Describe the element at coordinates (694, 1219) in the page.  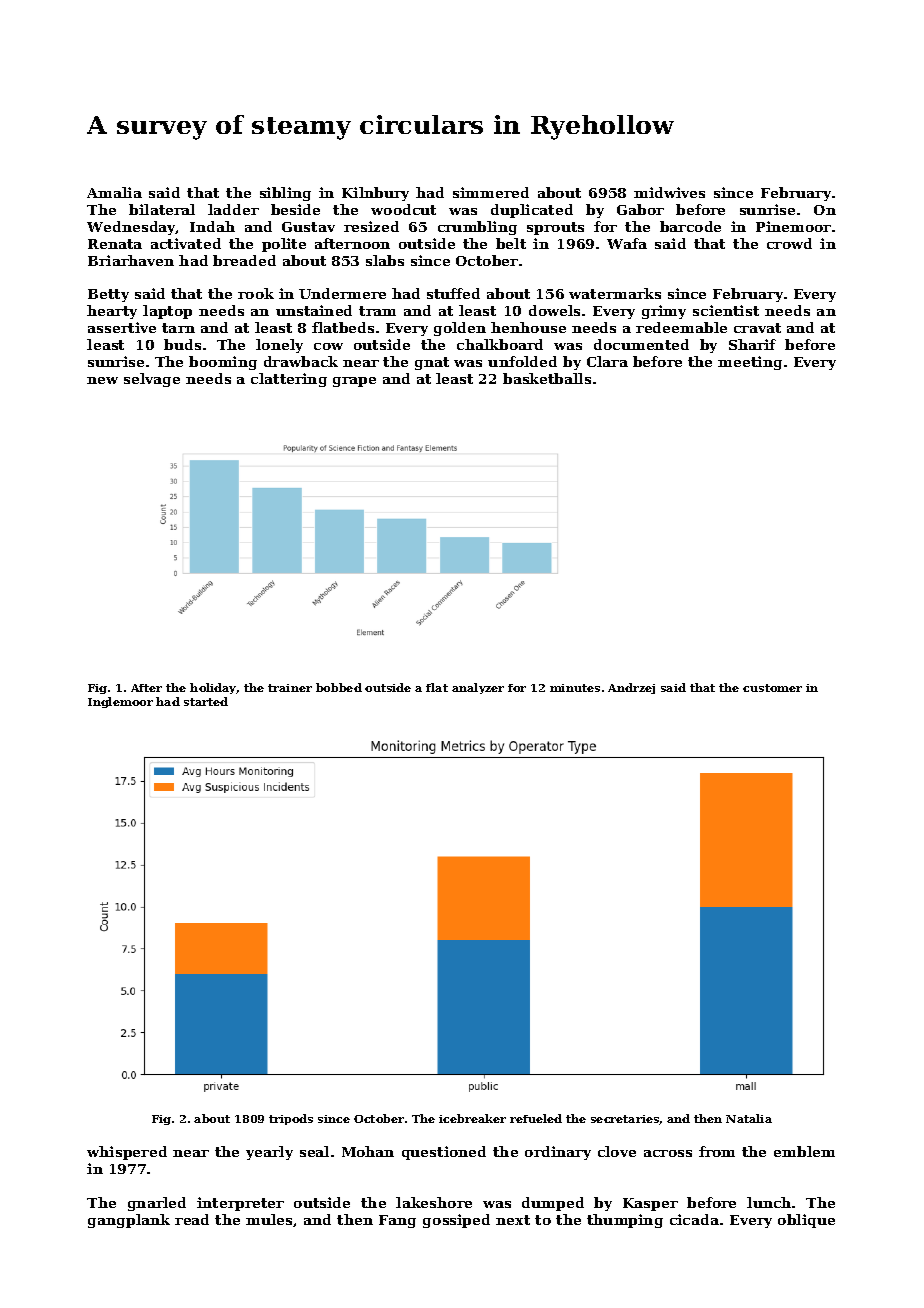
I see `cicada` at that location.
